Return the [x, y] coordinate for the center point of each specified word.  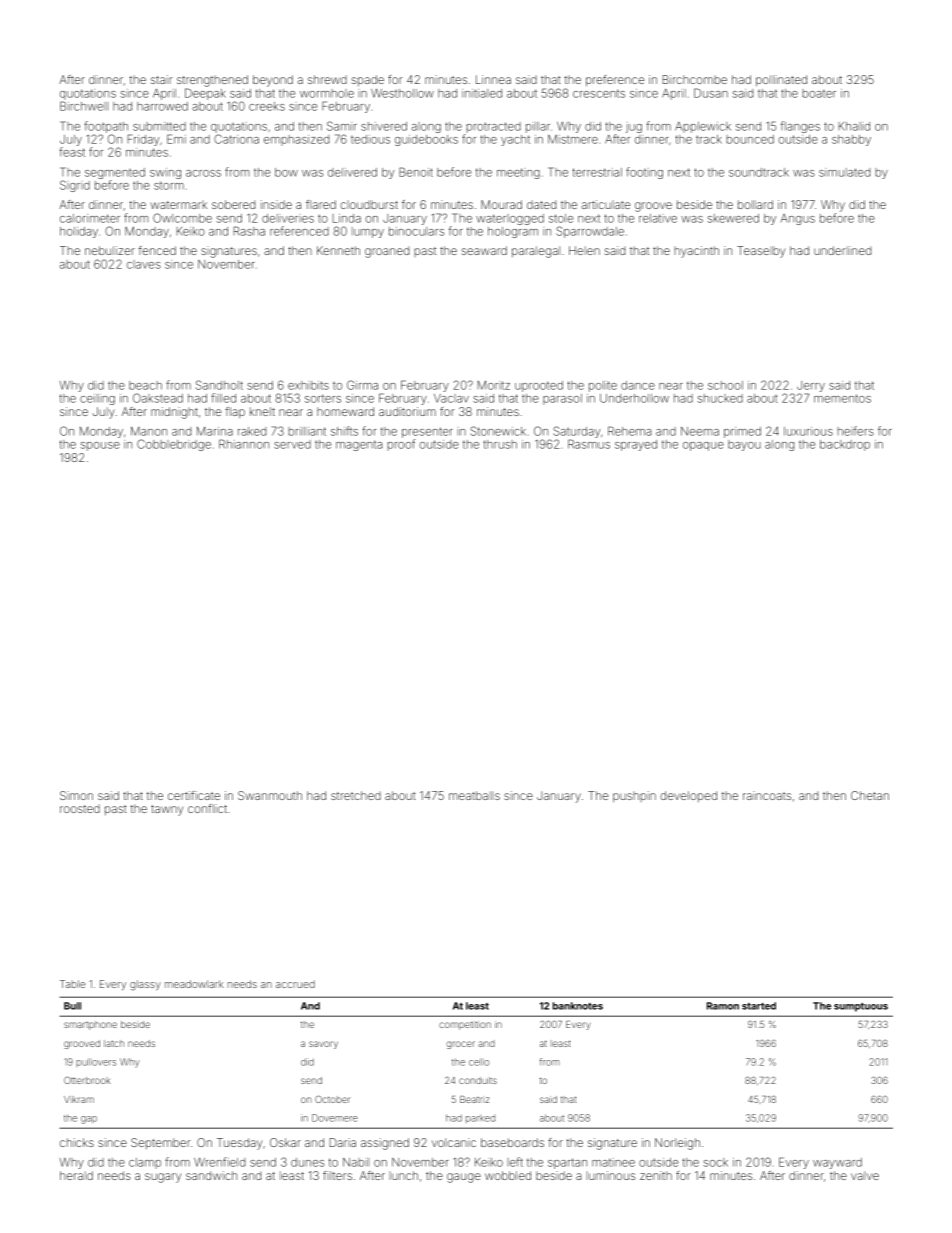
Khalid [854, 126]
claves [144, 264]
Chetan [870, 795]
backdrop [845, 445]
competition [465, 1025]
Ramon [723, 1006]
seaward [484, 250]
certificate [194, 795]
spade [368, 80]
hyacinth [696, 252]
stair [162, 79]
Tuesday [239, 1144]
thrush [500, 444]
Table [72, 984]
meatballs [474, 795]
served [292, 444]
